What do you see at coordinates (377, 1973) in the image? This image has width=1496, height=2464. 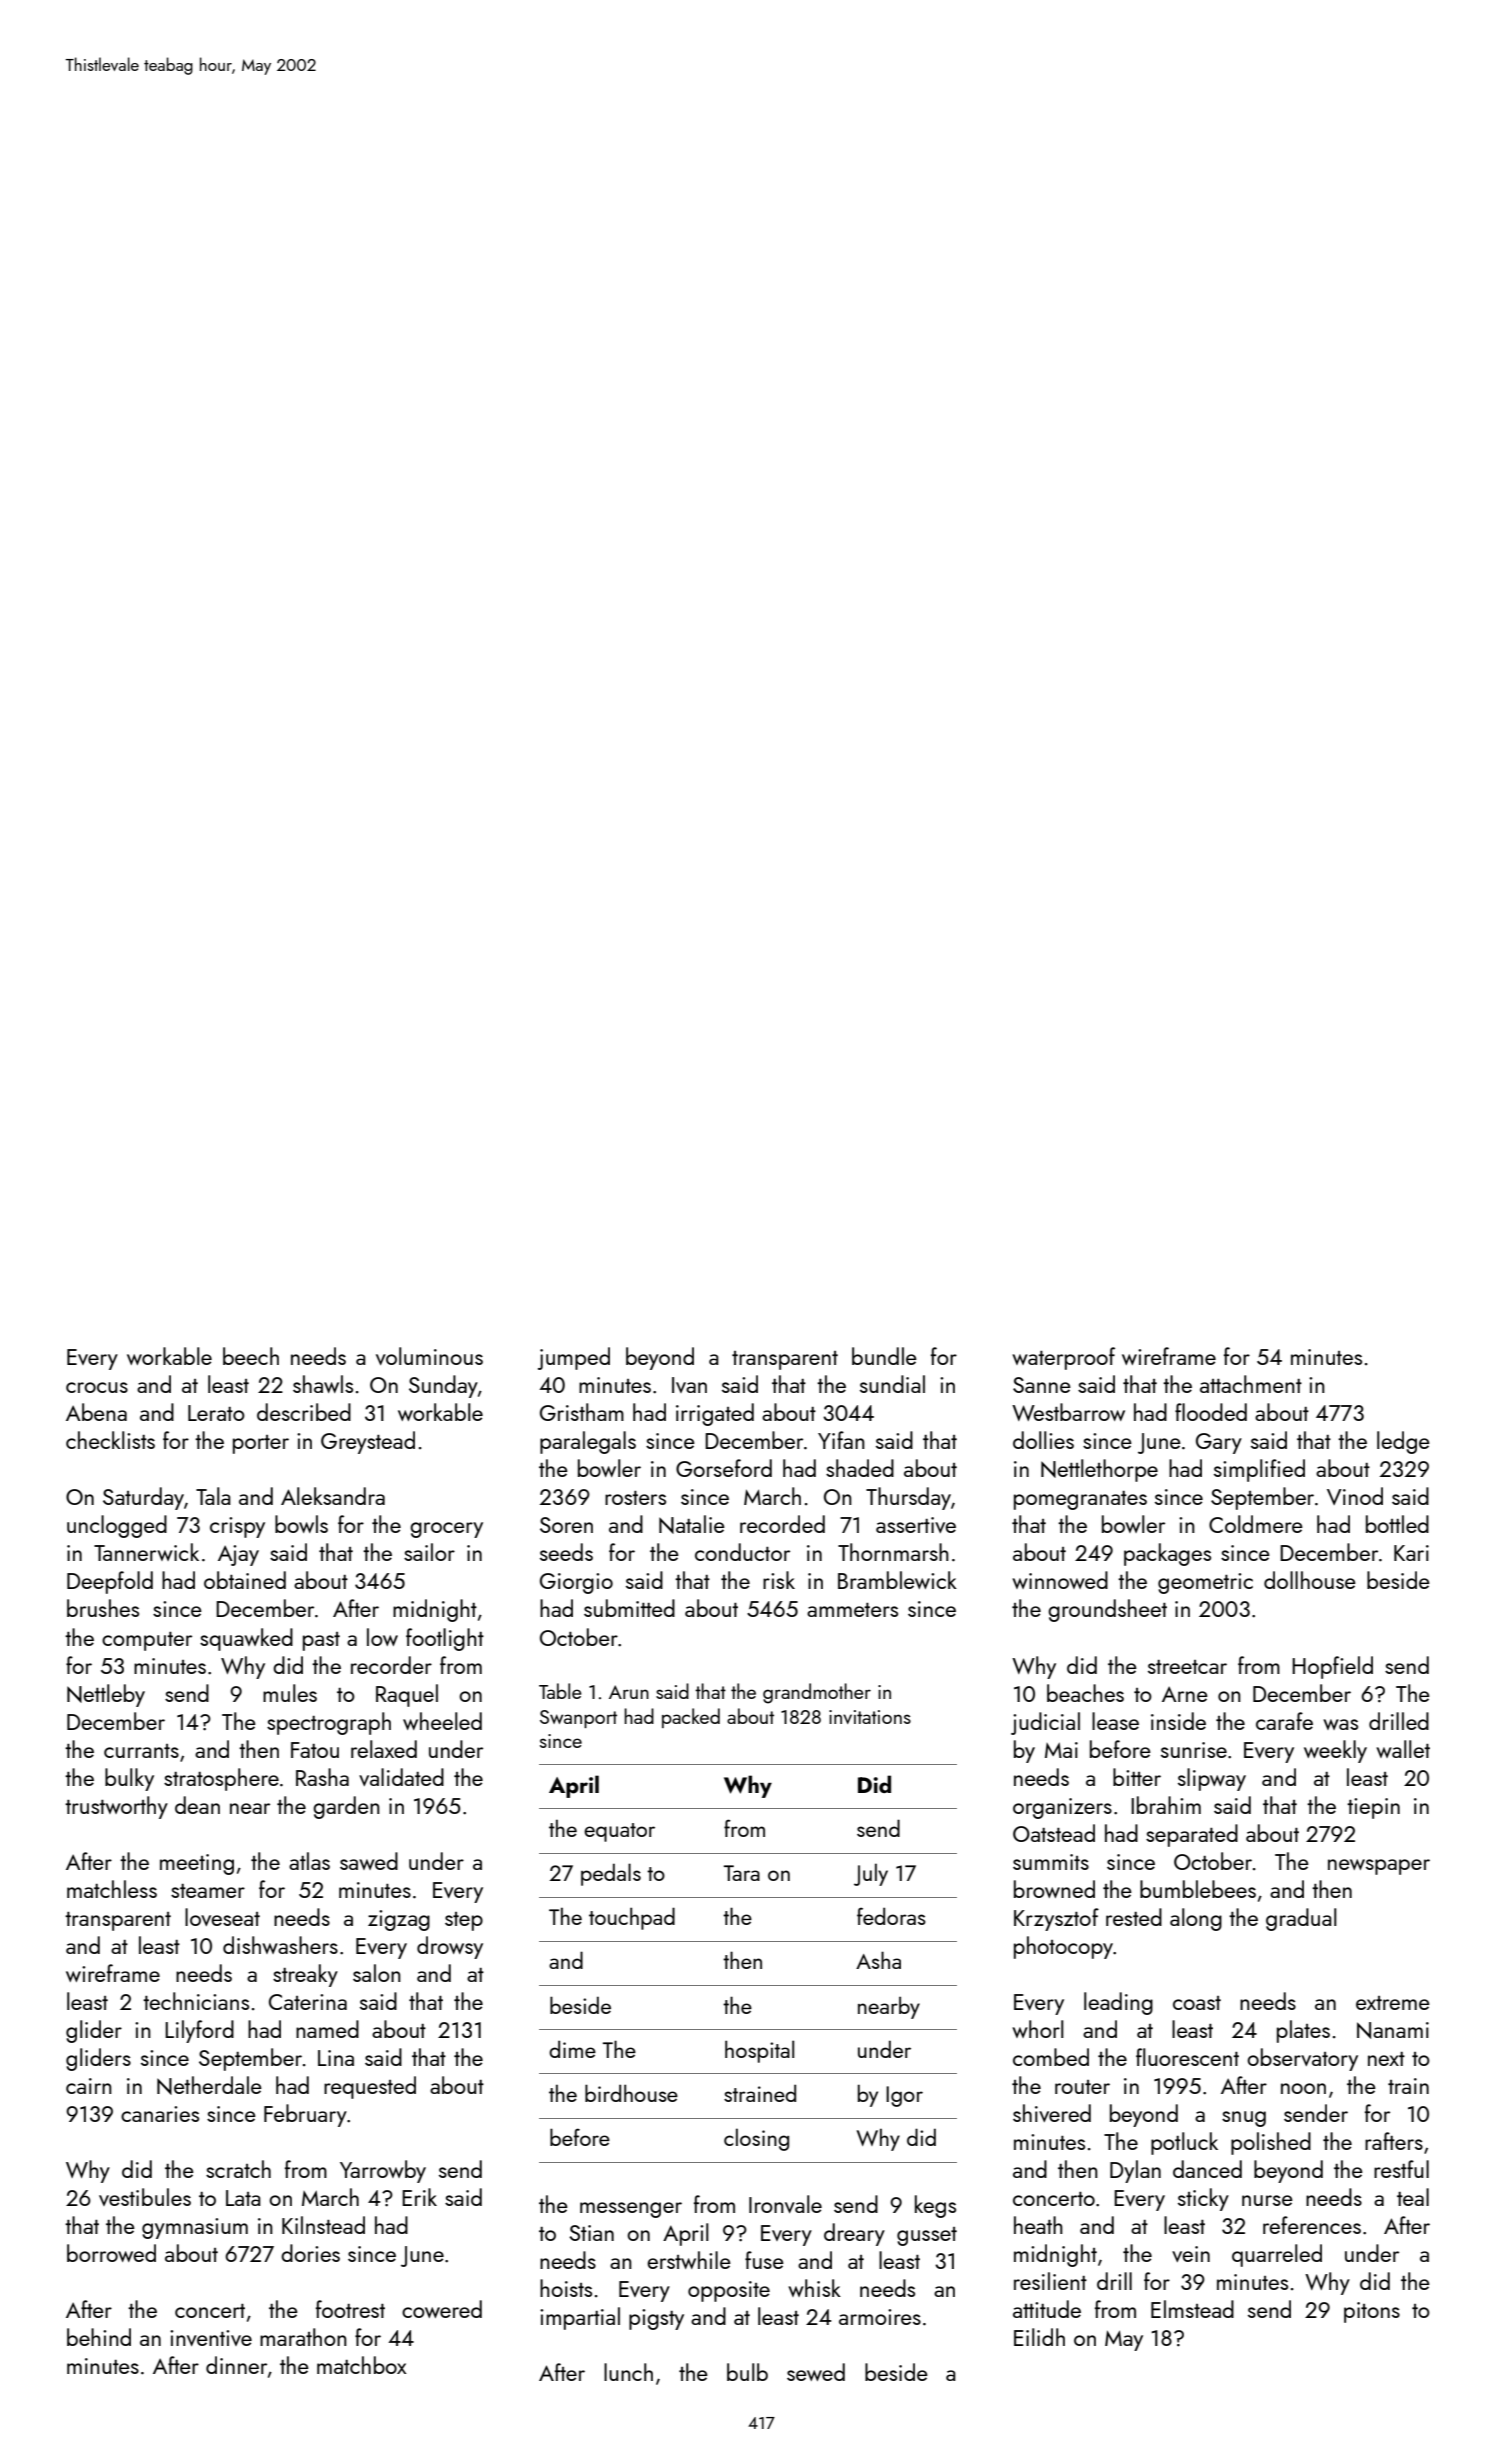 I see `salon` at bounding box center [377, 1973].
